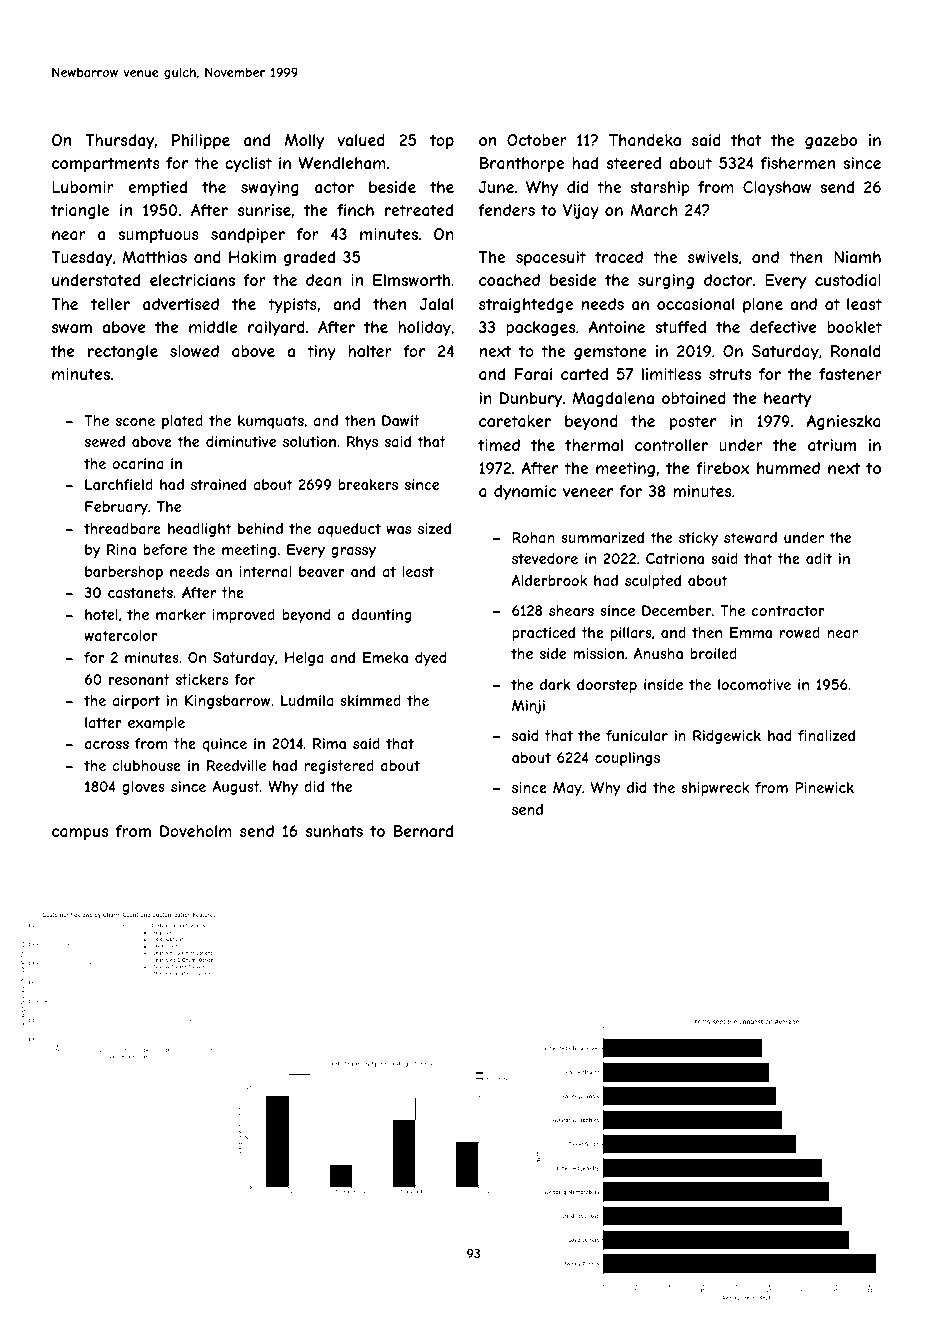 The image size is (933, 1325). What do you see at coordinates (522, 164) in the screenshot?
I see `Branthorpe` at bounding box center [522, 164].
